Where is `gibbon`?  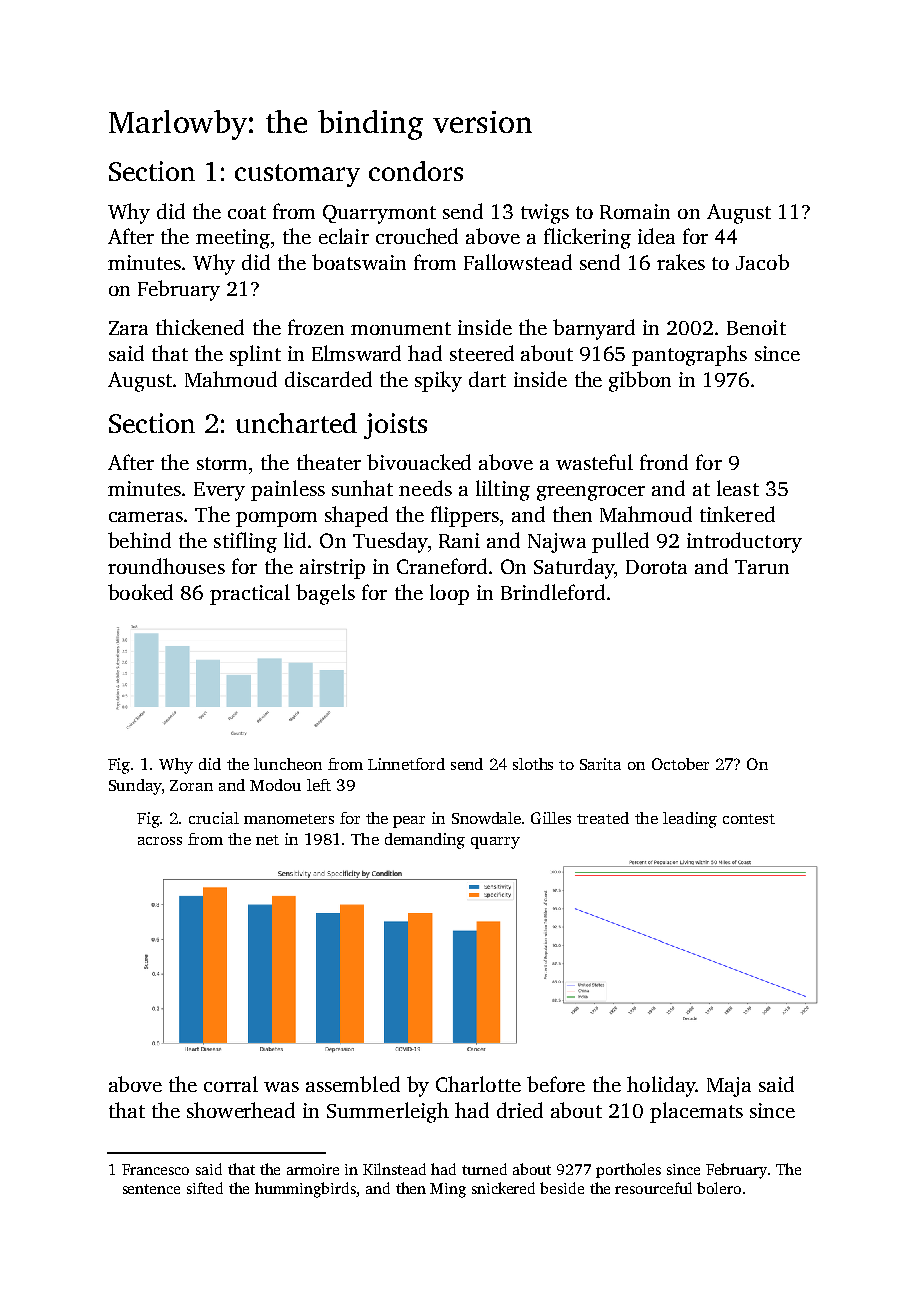
gibbon is located at coordinates (640, 381).
